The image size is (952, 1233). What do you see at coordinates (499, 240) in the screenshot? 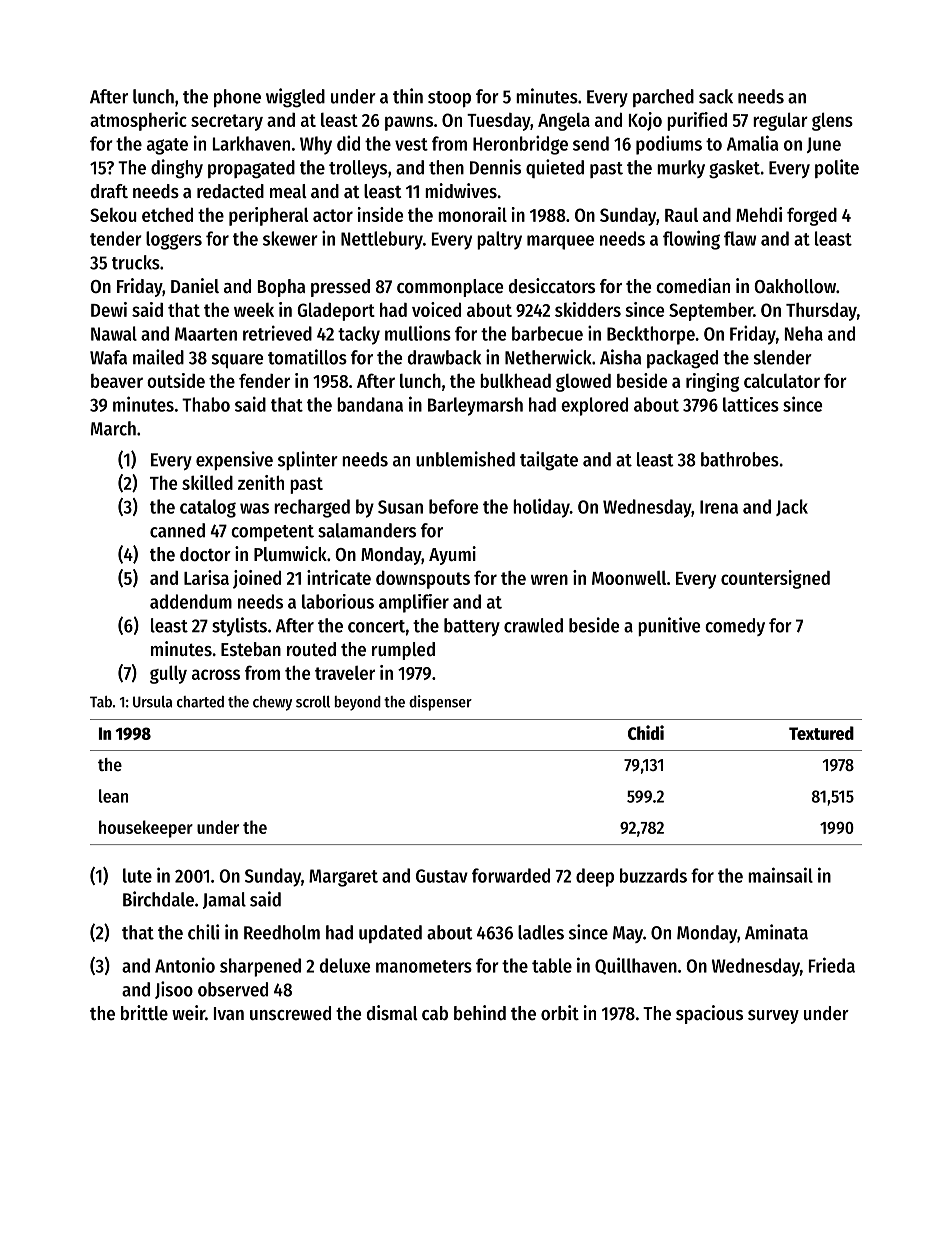
I see `paltry` at bounding box center [499, 240].
